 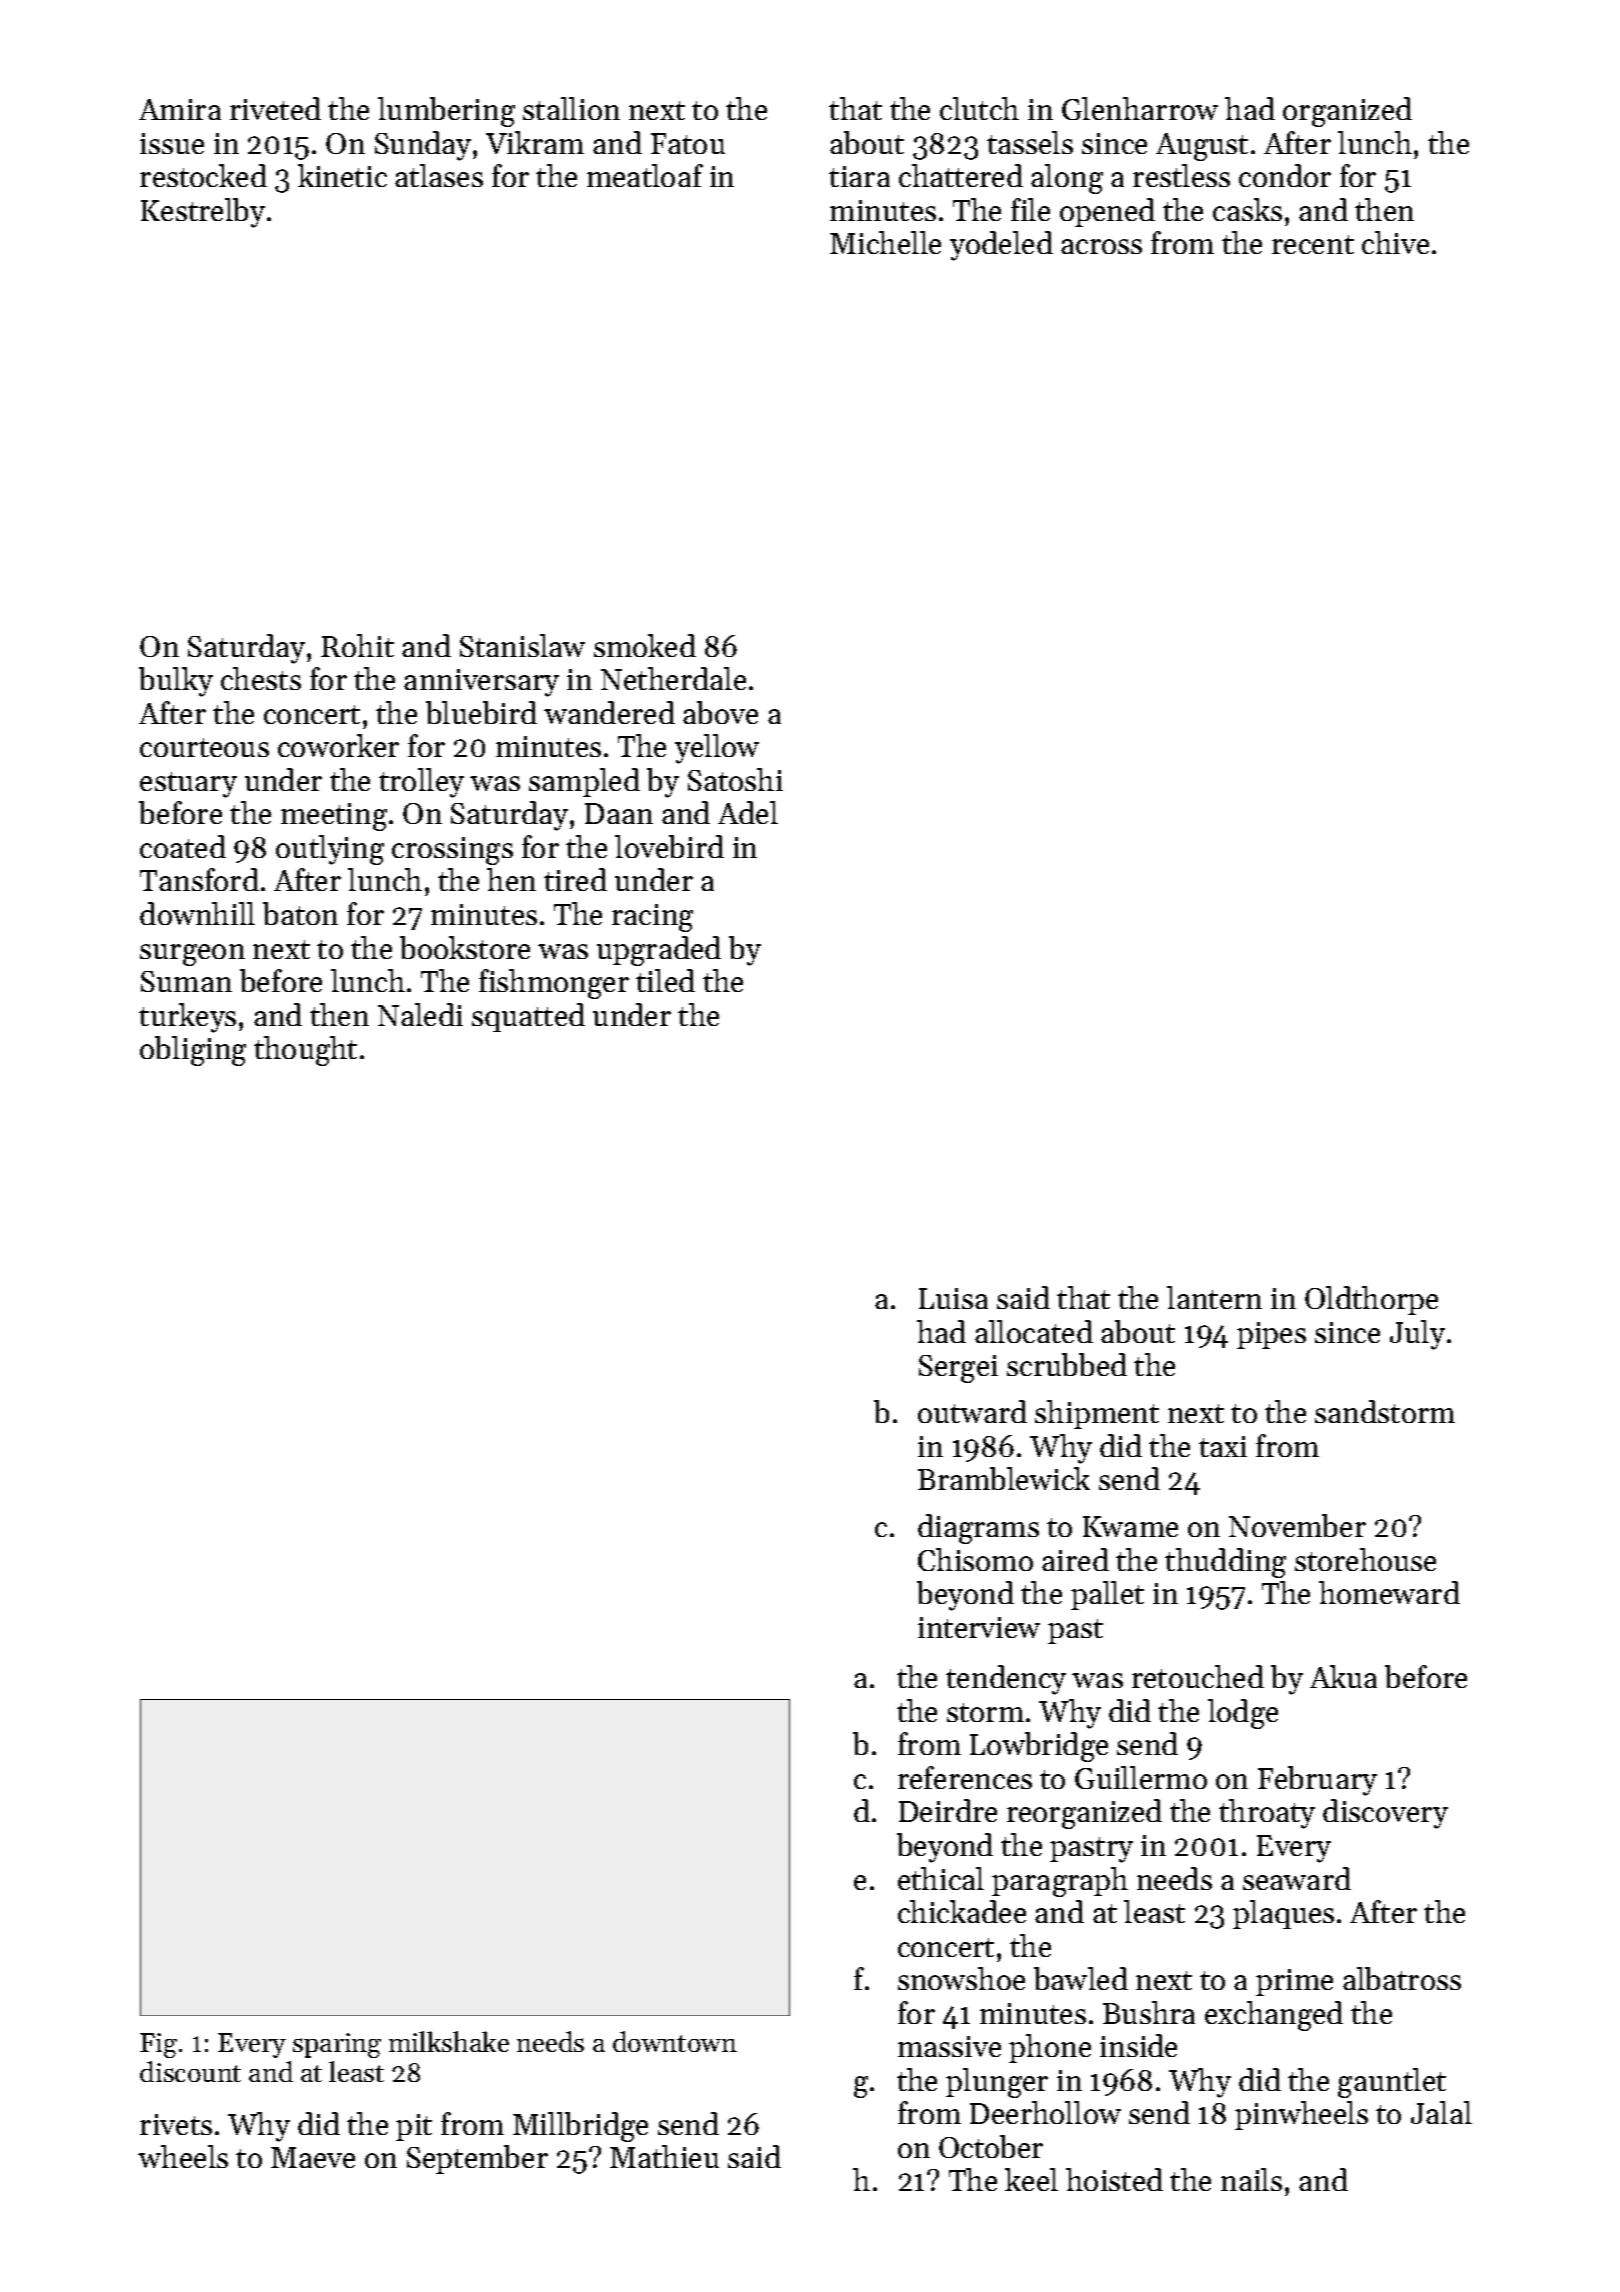 I want to click on recent, so click(x=1313, y=244).
